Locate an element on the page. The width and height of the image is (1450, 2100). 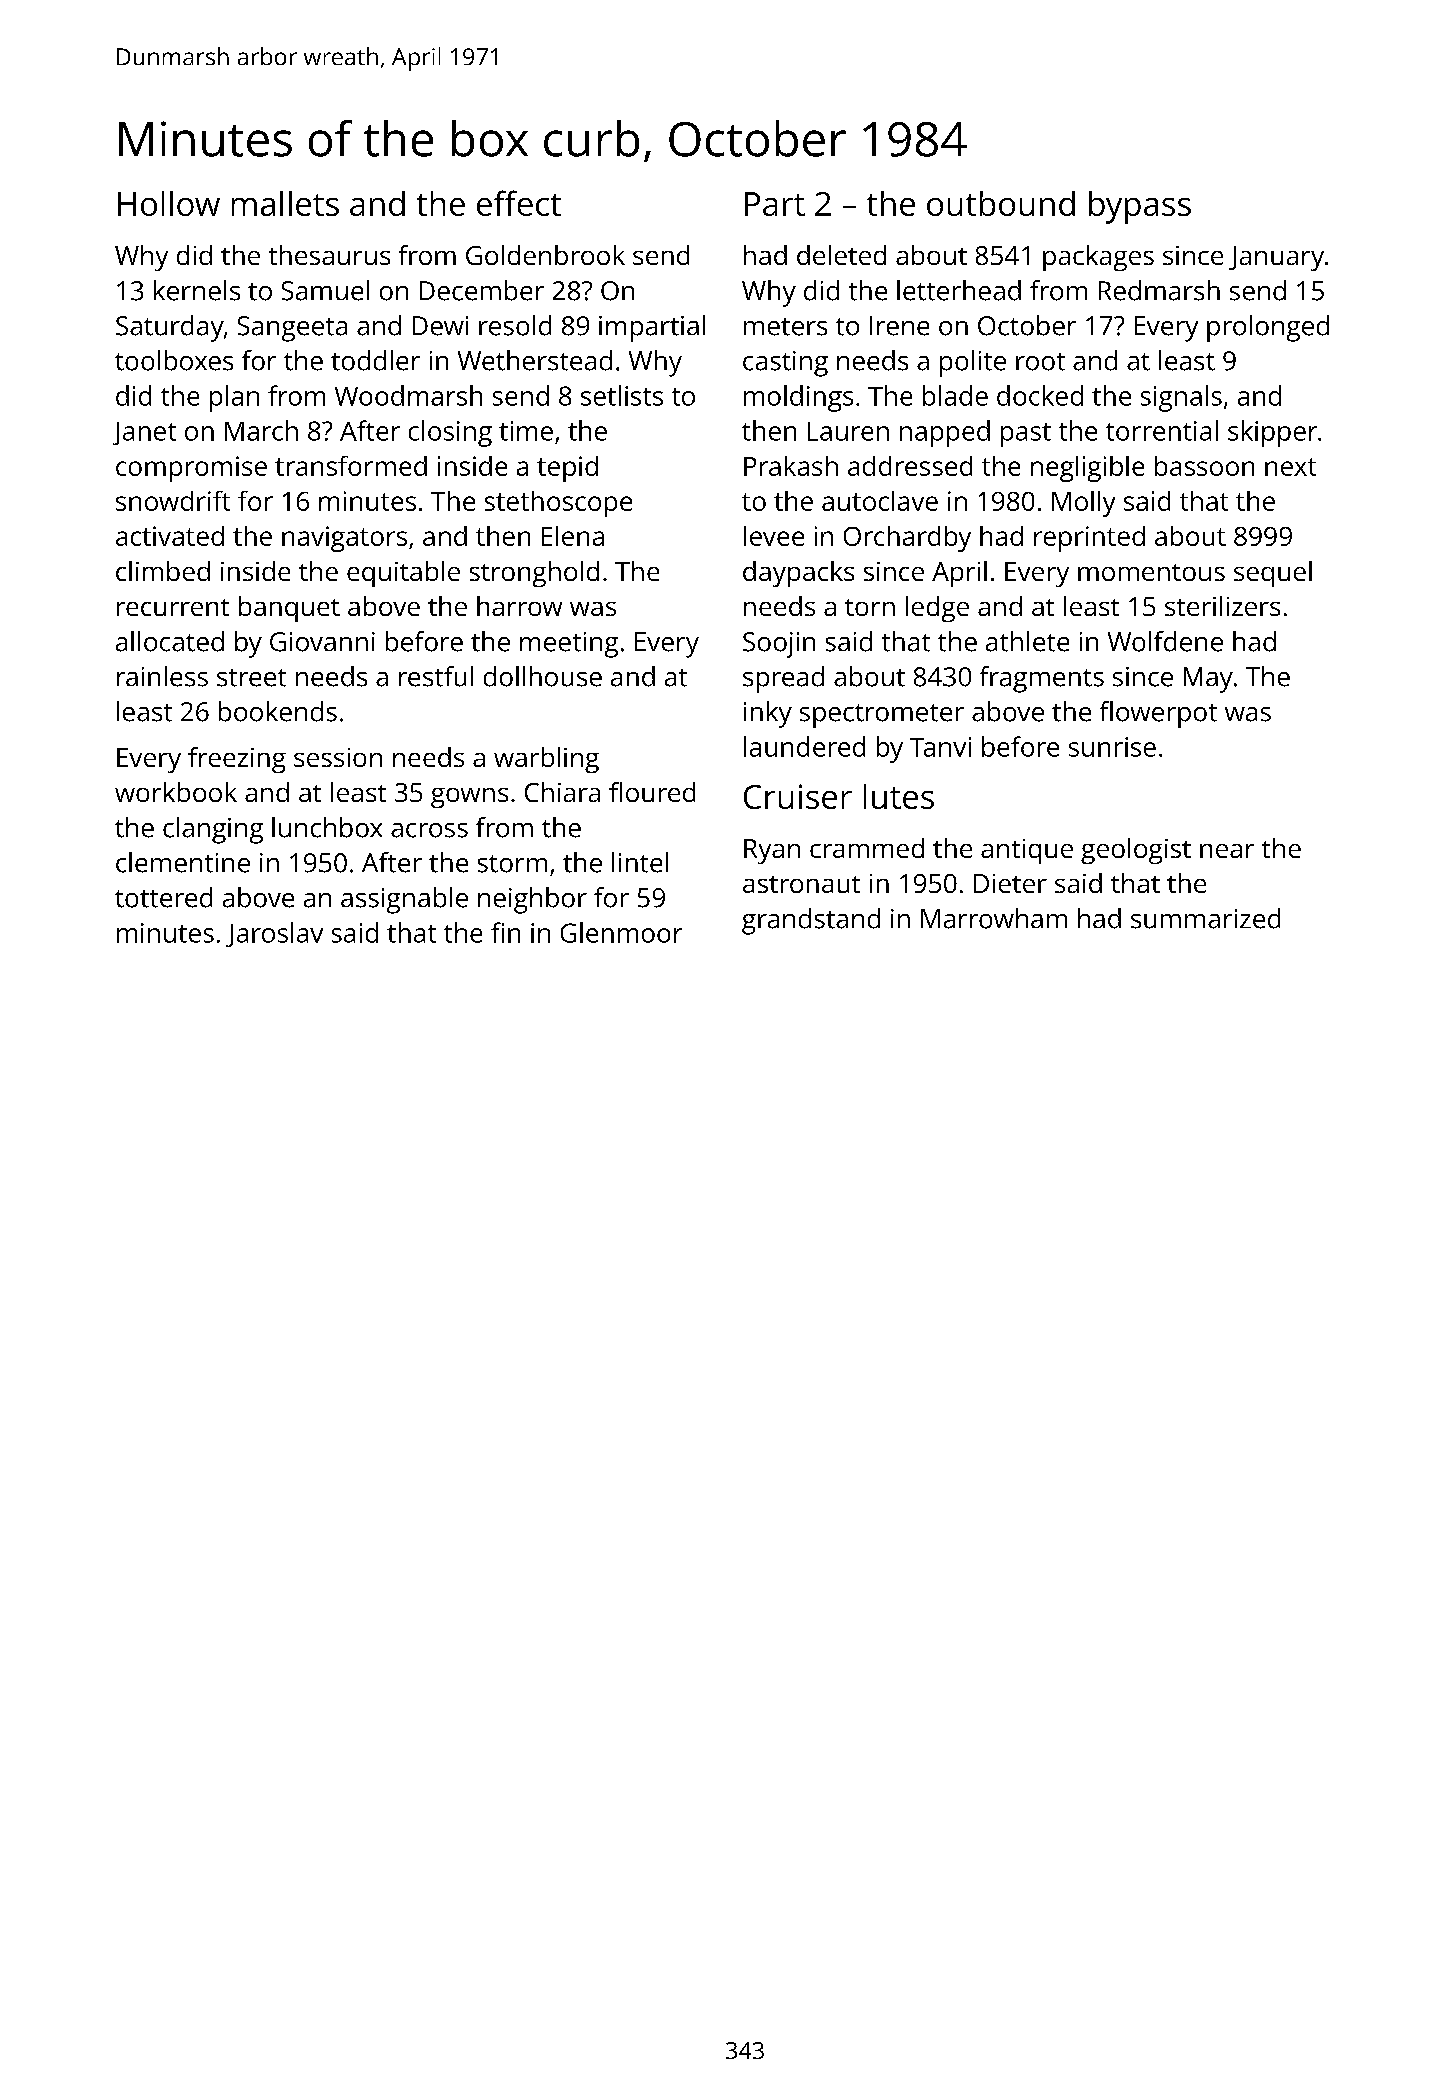
effect is located at coordinates (519, 203).
